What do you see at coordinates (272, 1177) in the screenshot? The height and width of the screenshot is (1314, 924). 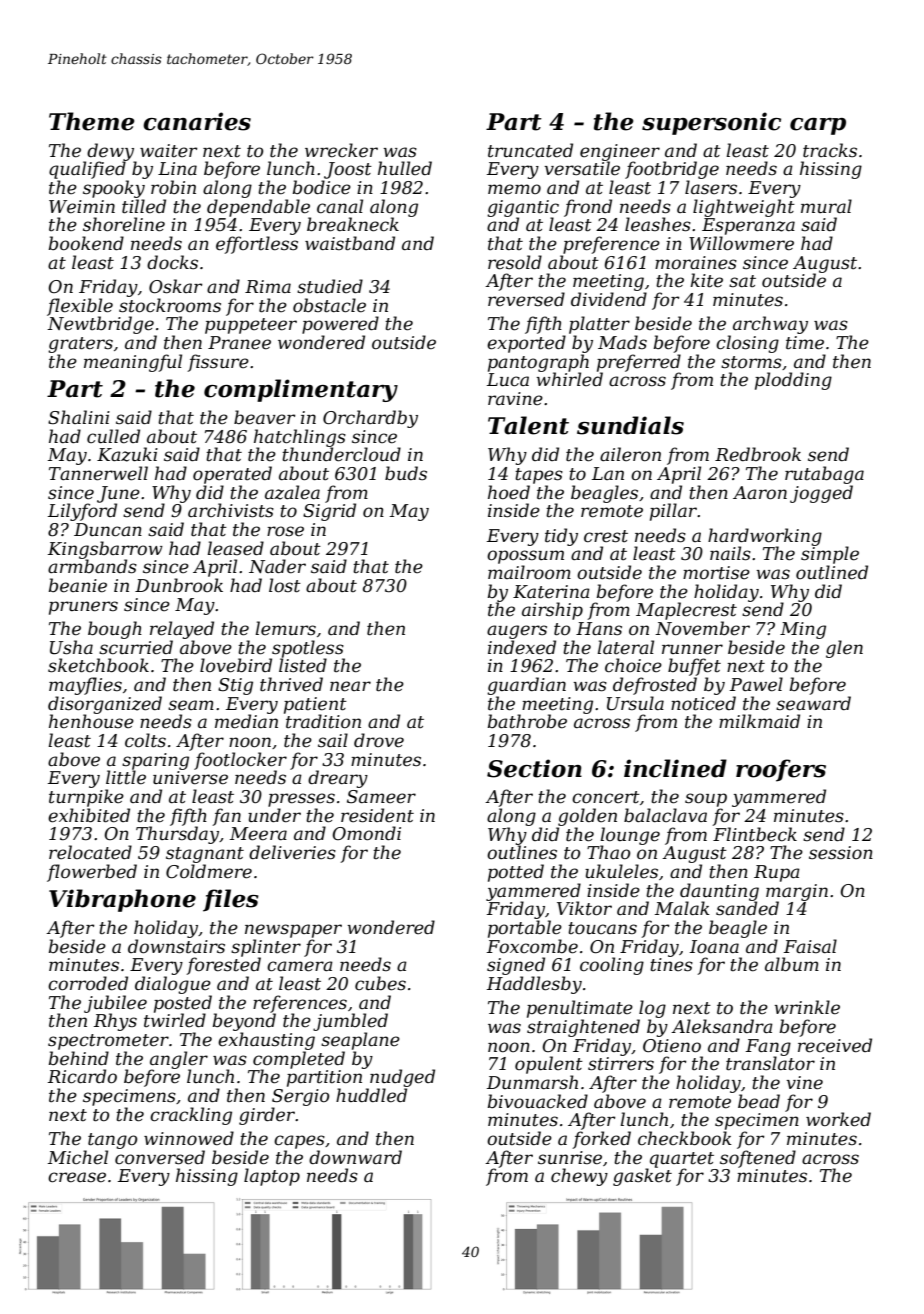 I see `laptop` at bounding box center [272, 1177].
